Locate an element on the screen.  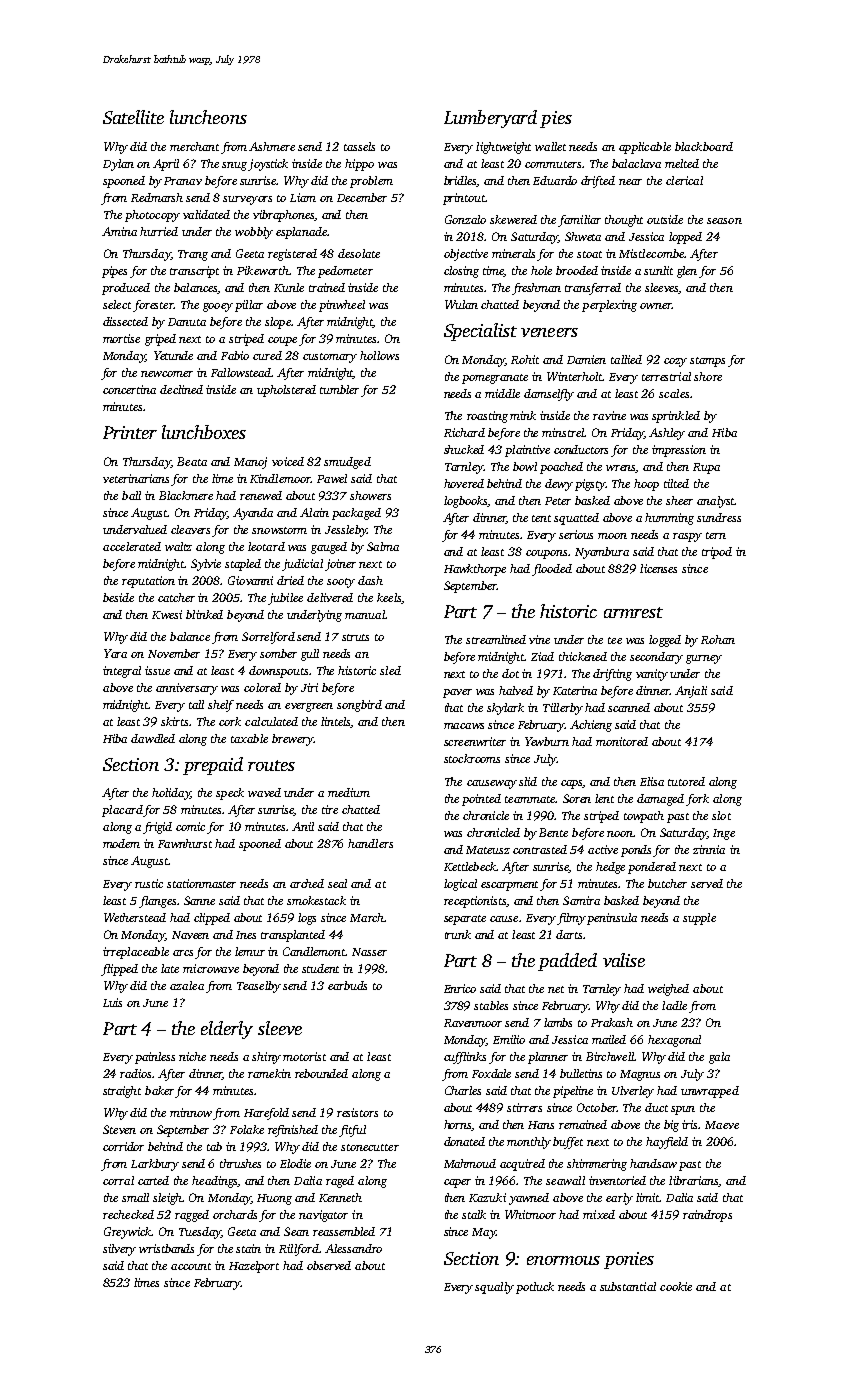
Kettlebeck is located at coordinates (470, 866).
